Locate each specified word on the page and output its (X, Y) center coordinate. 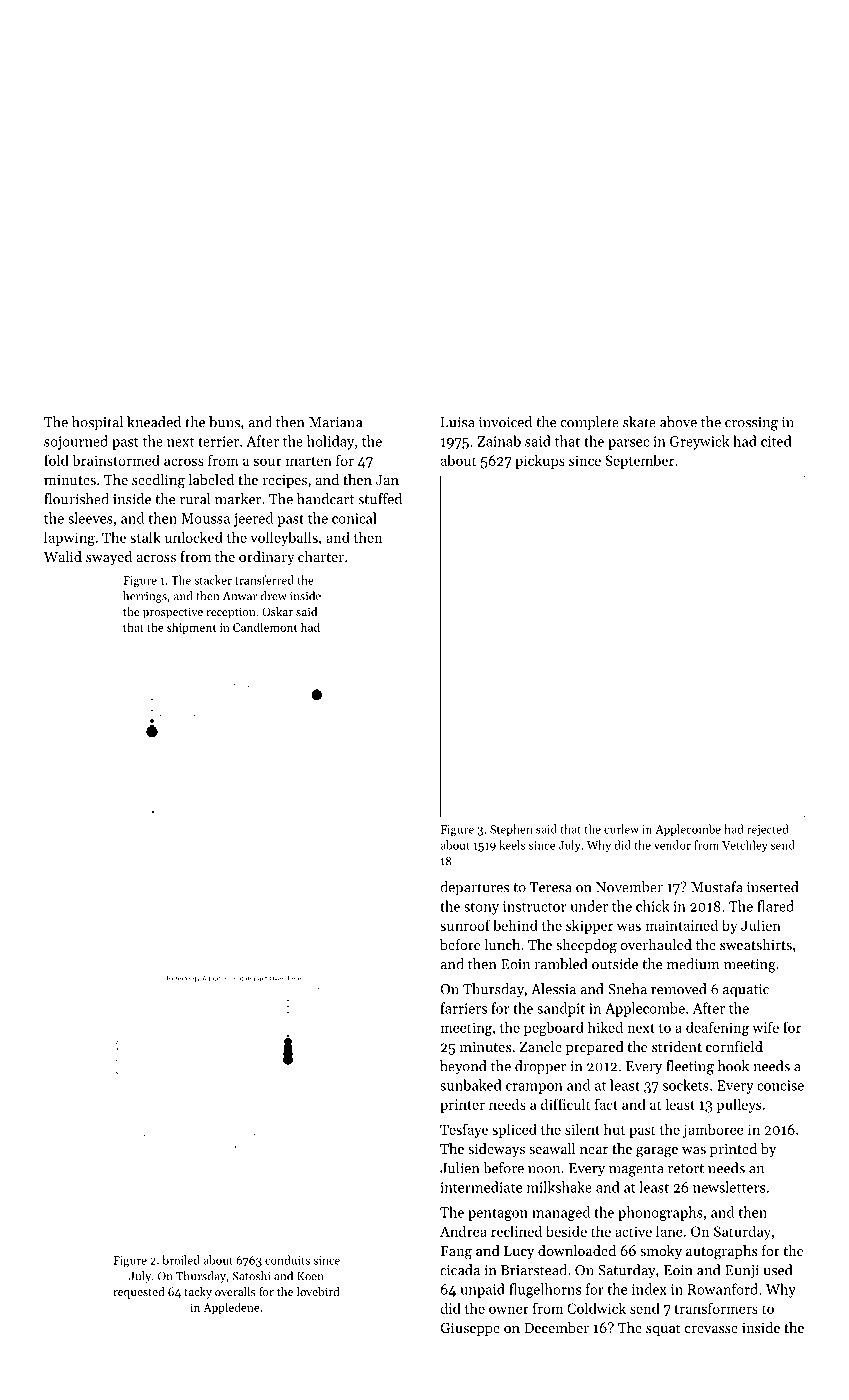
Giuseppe (470, 1329)
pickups (540, 461)
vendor (672, 845)
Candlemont (265, 627)
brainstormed (116, 460)
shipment (191, 628)
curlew (621, 829)
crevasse (711, 1329)
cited (776, 441)
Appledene (231, 1308)
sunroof (465, 925)
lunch (502, 944)
